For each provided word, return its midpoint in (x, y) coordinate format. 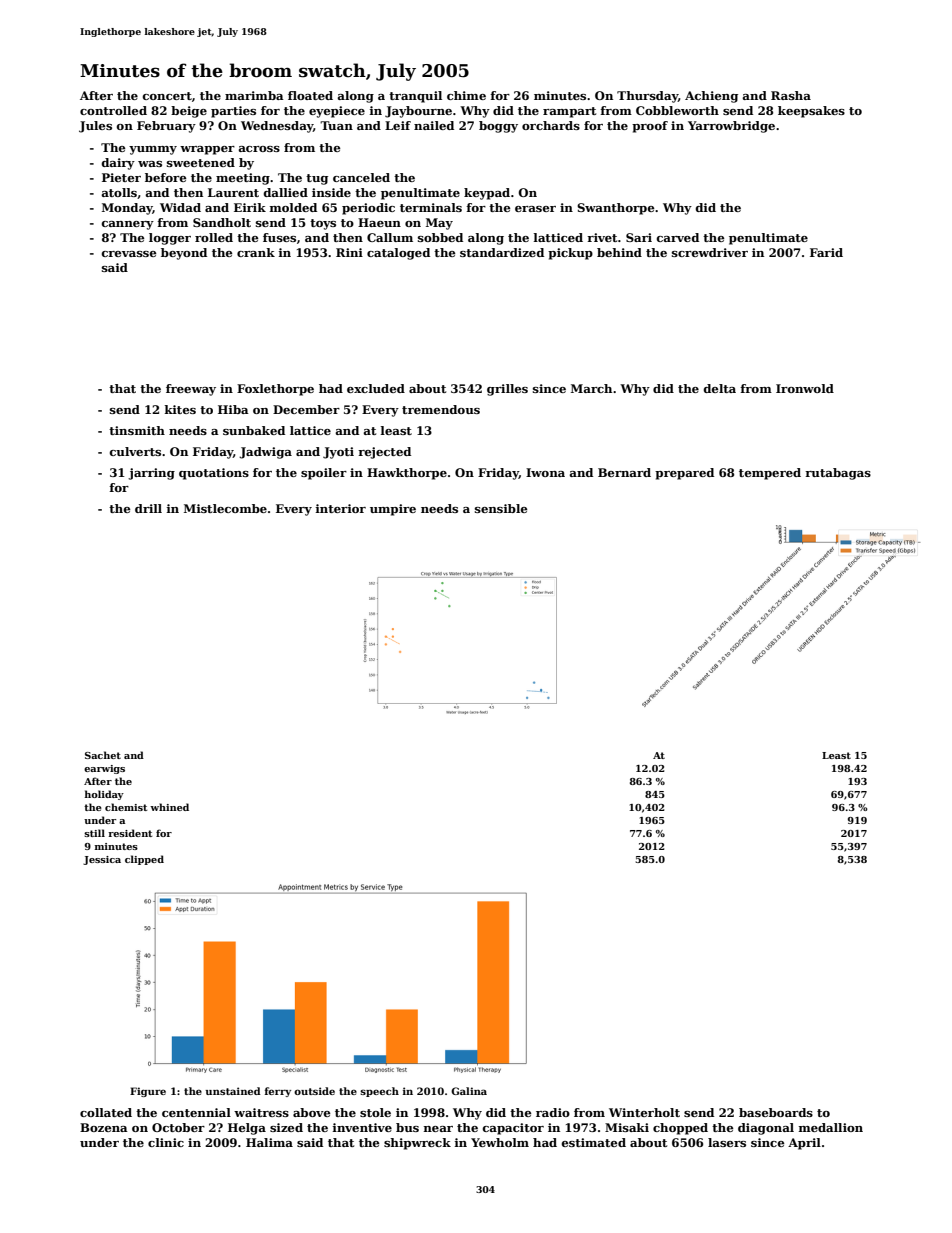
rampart (569, 112)
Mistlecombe (225, 508)
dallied (286, 192)
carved (678, 237)
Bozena (104, 1127)
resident (130, 833)
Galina (469, 1091)
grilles (507, 390)
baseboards (776, 1112)
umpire (393, 510)
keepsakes (811, 112)
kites (180, 409)
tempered (770, 474)
